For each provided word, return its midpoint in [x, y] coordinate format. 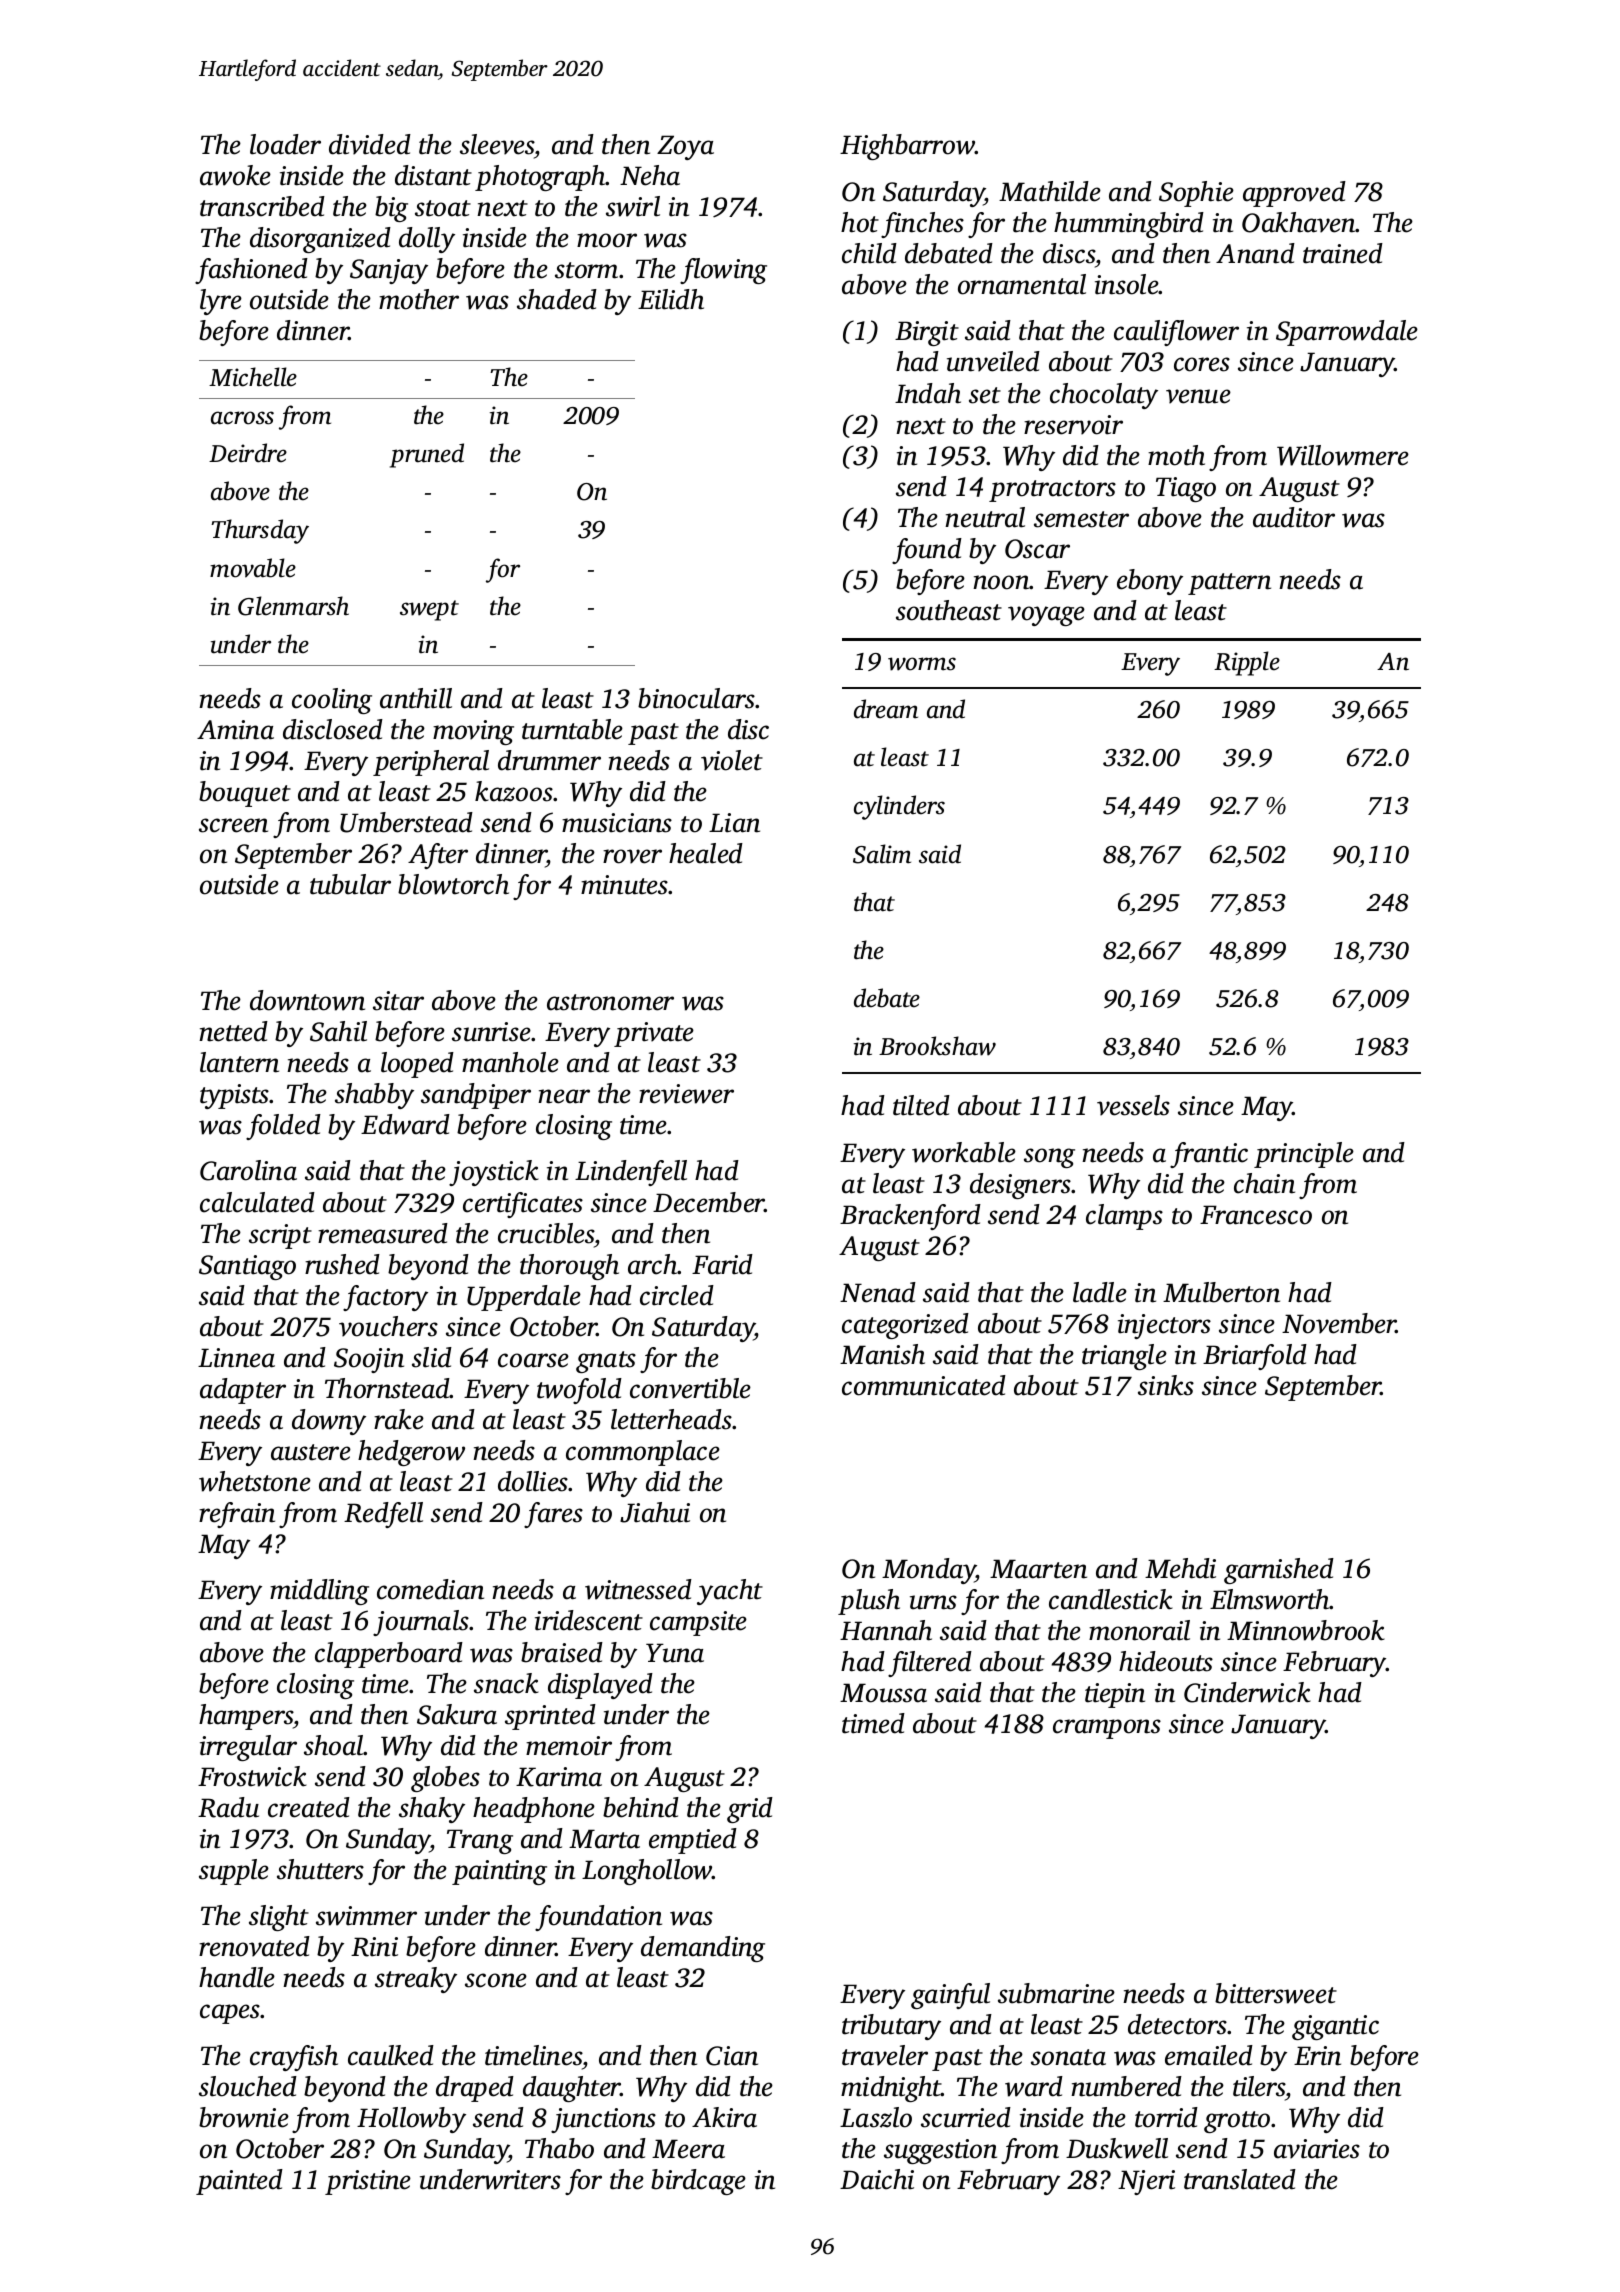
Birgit [927, 333]
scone [496, 1980]
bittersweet [1276, 1993]
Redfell [383, 1515]
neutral [985, 517]
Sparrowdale [1347, 333]
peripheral [431, 763]
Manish [882, 1354]
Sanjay [389, 271]
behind [641, 1807]
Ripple [1247, 663]
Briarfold [1255, 1357]
